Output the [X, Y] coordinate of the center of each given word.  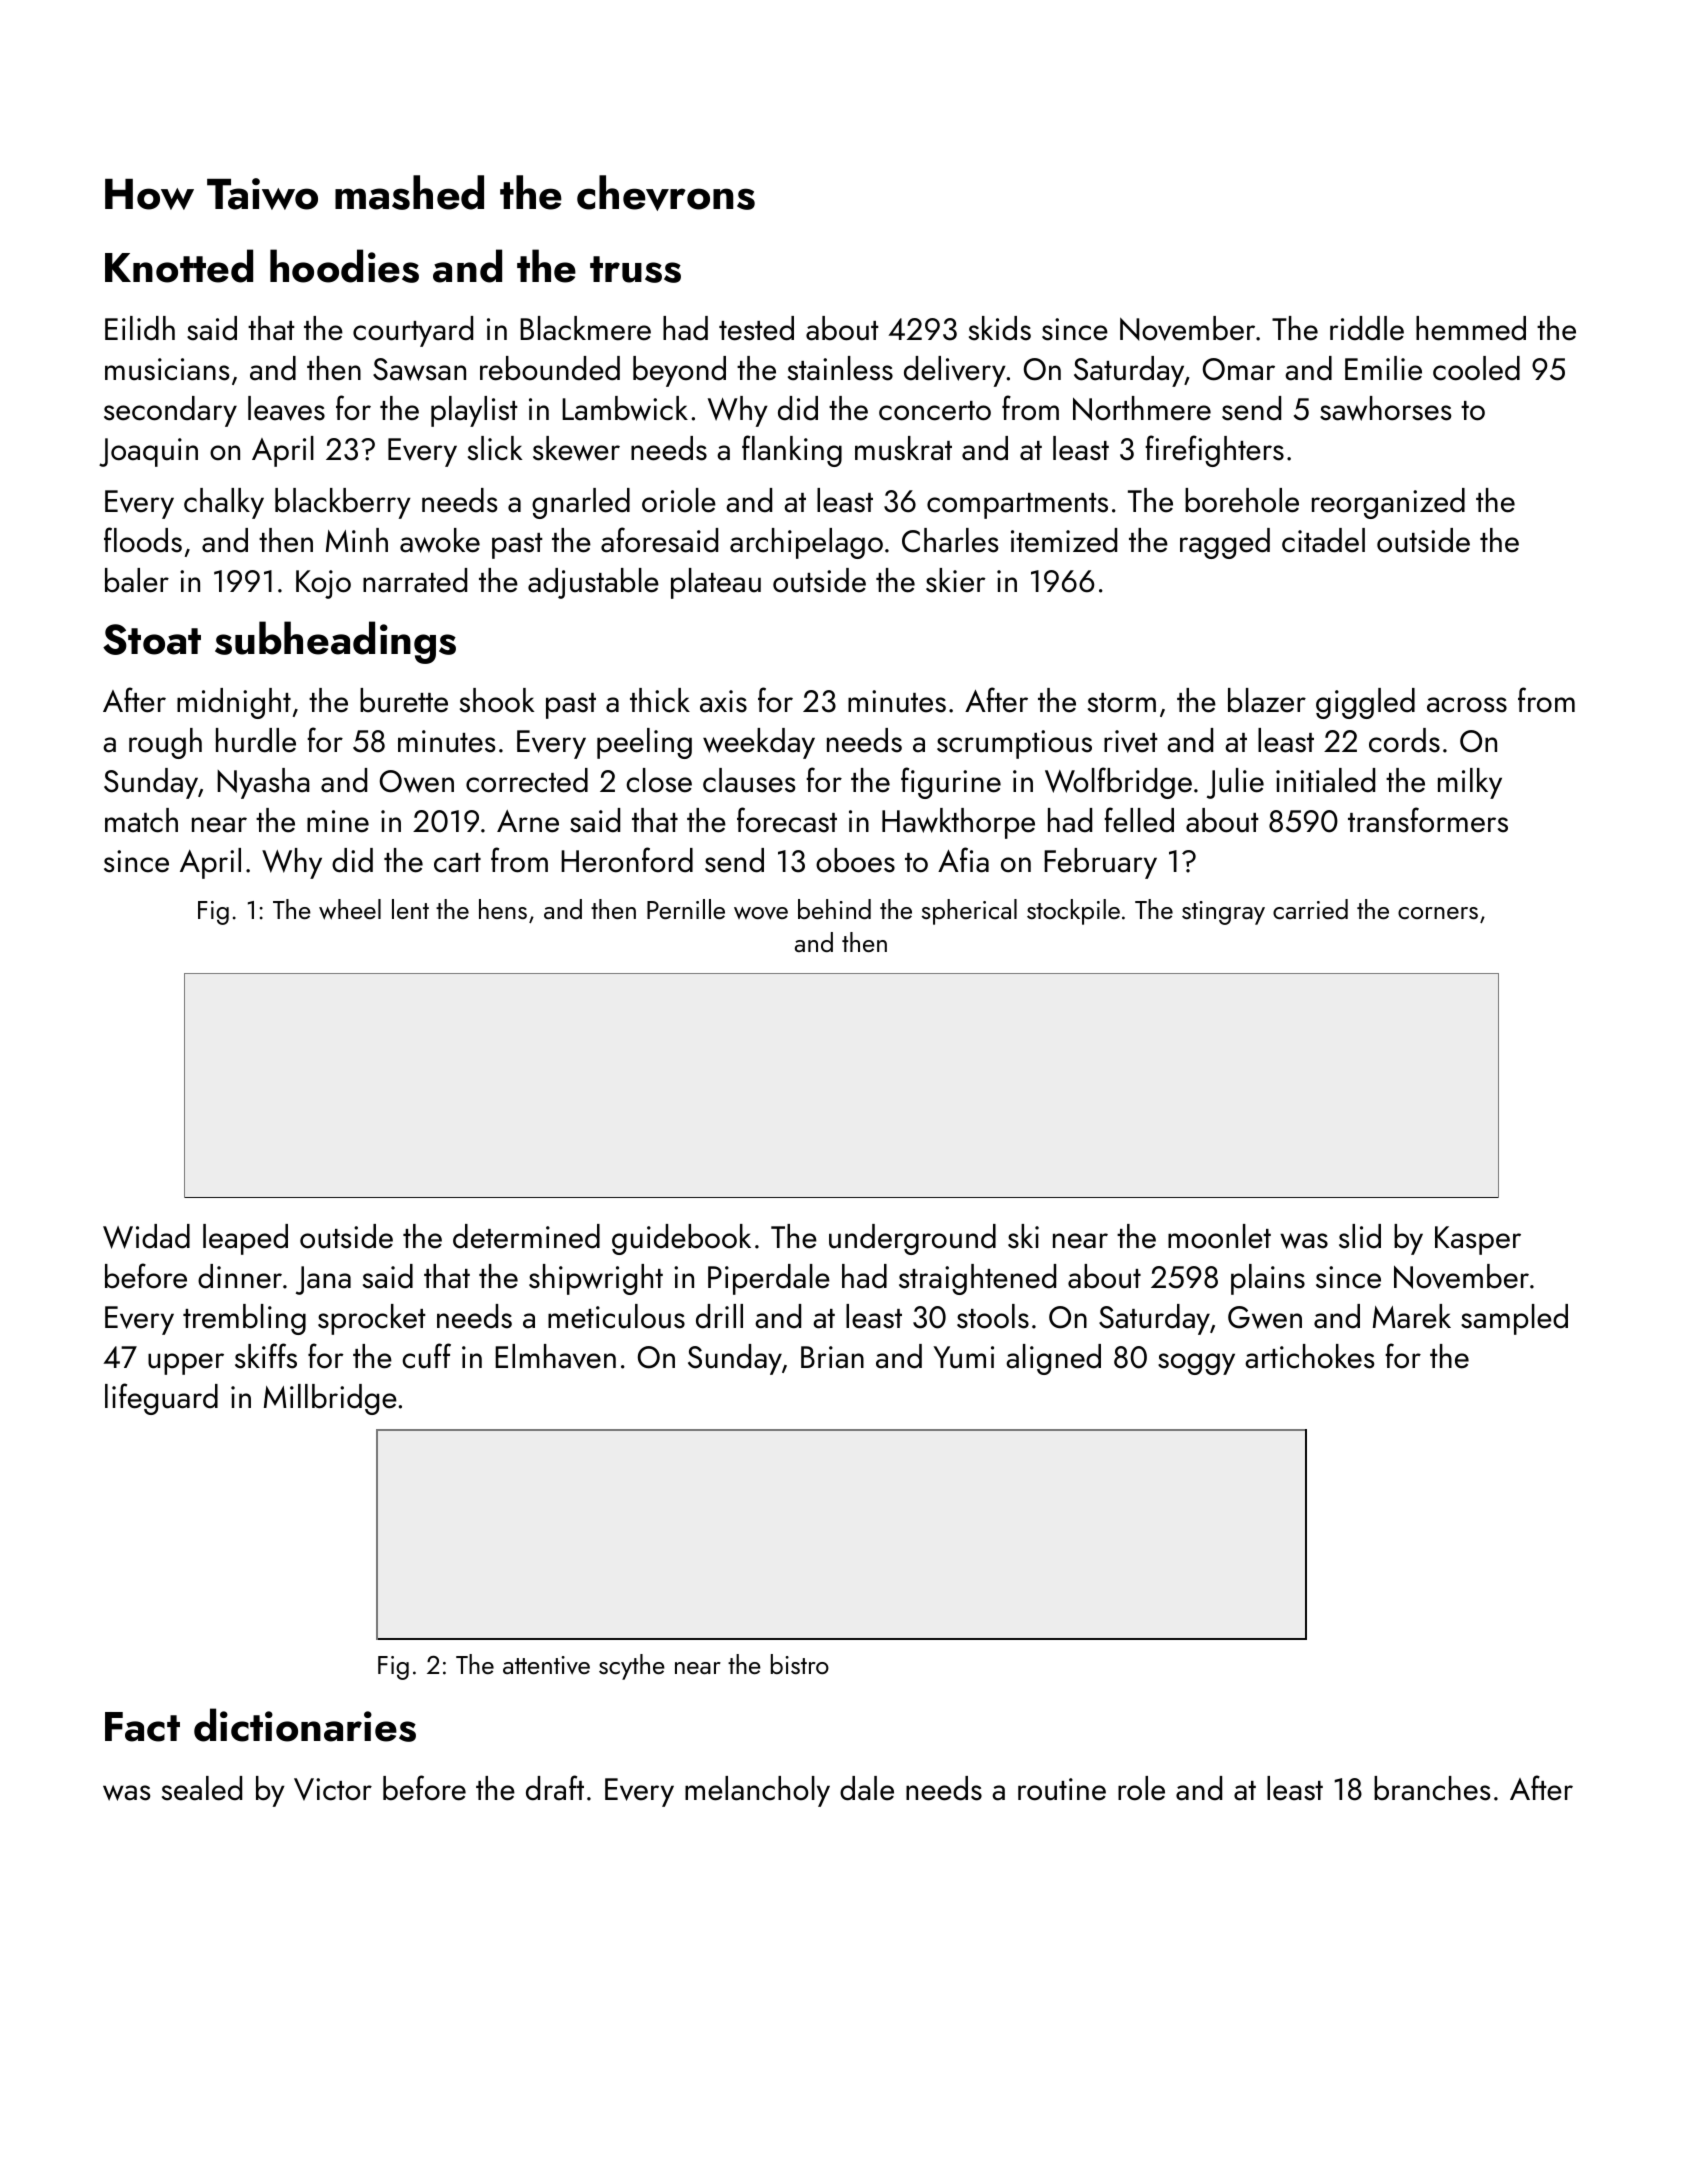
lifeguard [161, 1399]
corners [1438, 913]
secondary [170, 411]
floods [143, 540]
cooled [1476, 368]
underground [912, 1239]
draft [555, 1788]
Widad [146, 1236]
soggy [1196, 1364]
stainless [840, 368]
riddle [1367, 328]
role [1141, 1788]
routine [1062, 1789]
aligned [1053, 1359]
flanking [792, 451]
